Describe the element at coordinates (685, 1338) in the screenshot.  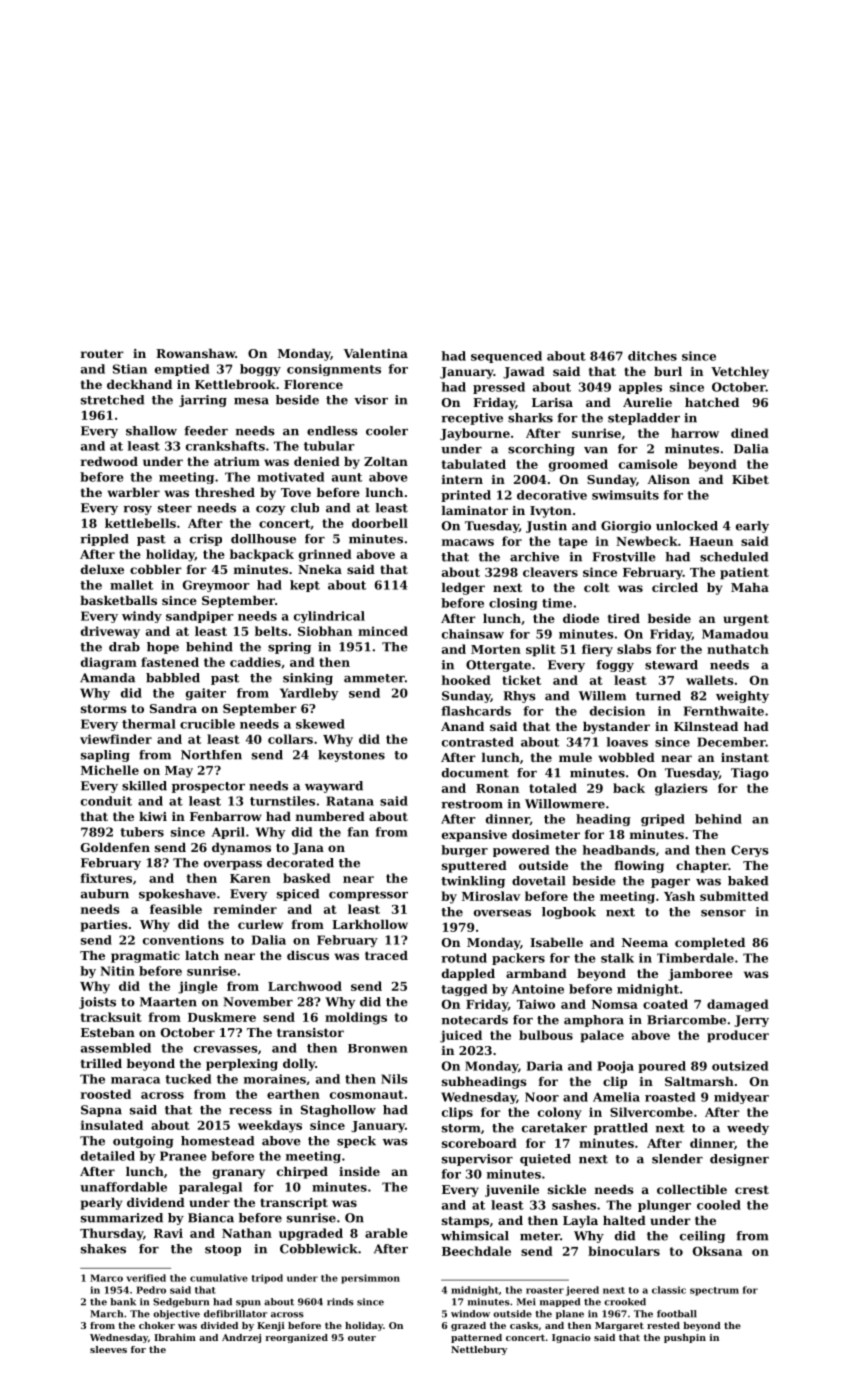
I see `pushpin` at that location.
